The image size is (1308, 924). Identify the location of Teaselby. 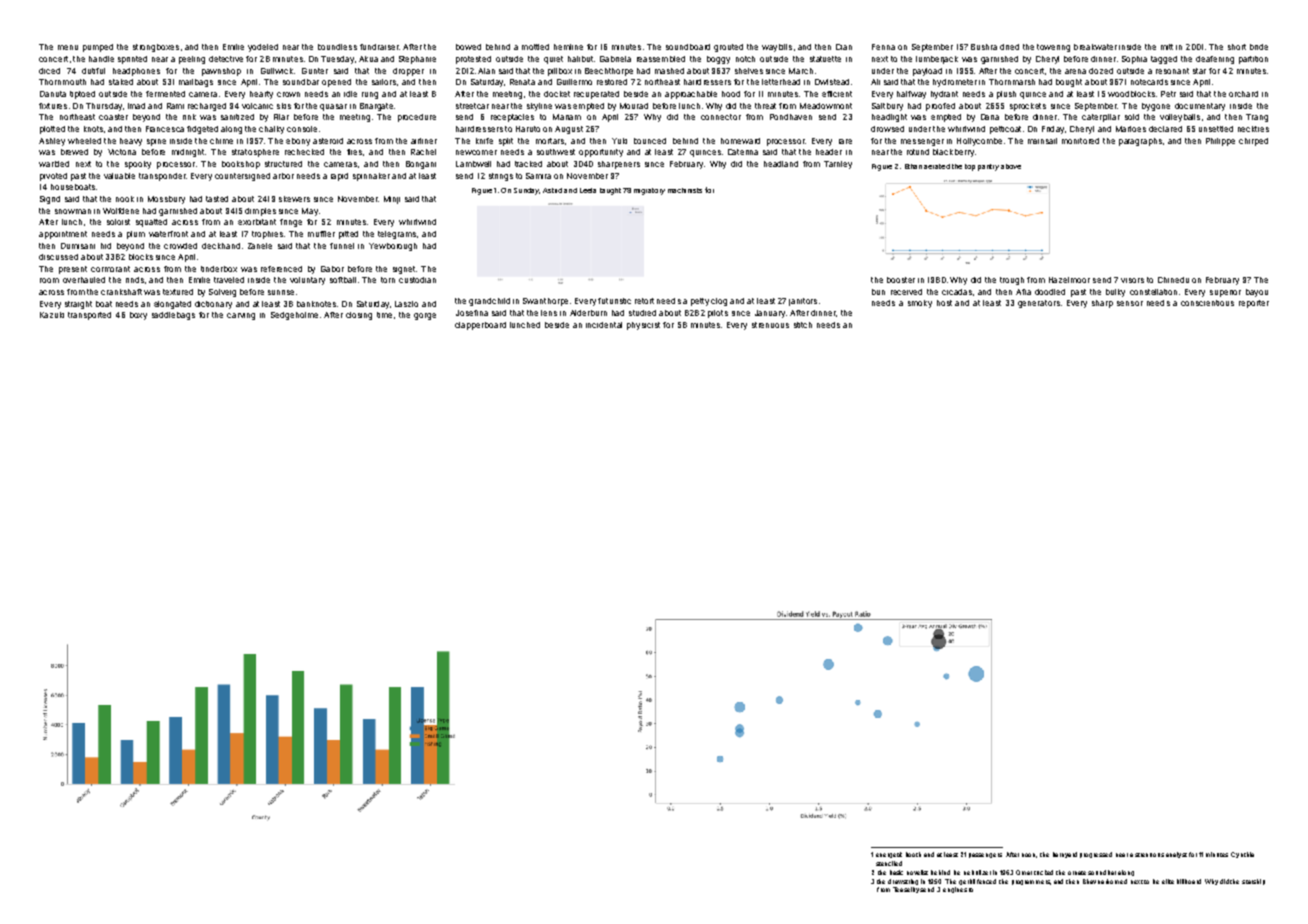
(906, 890).
